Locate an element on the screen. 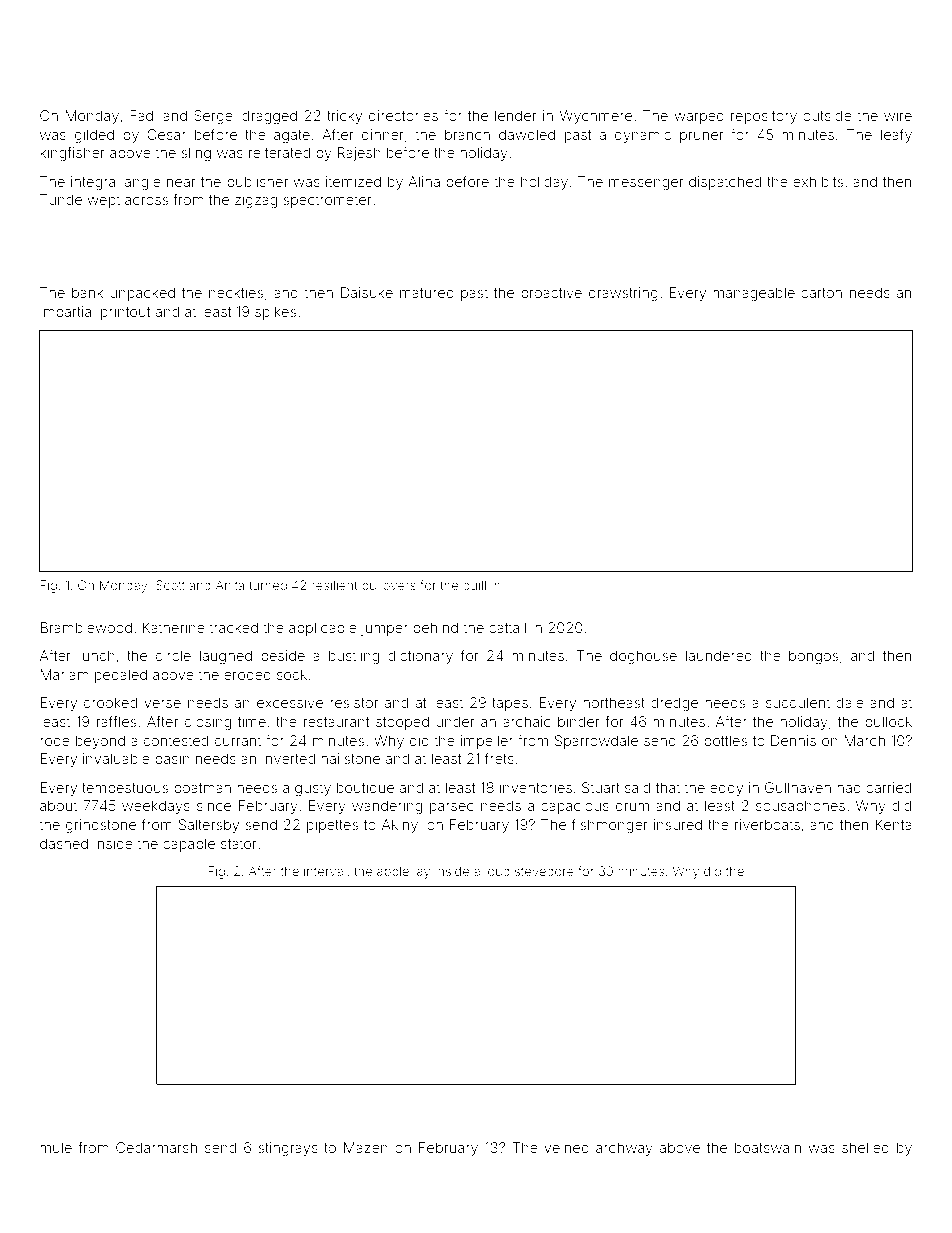 The width and height of the screenshot is (952, 1233). lay is located at coordinates (422, 872).
